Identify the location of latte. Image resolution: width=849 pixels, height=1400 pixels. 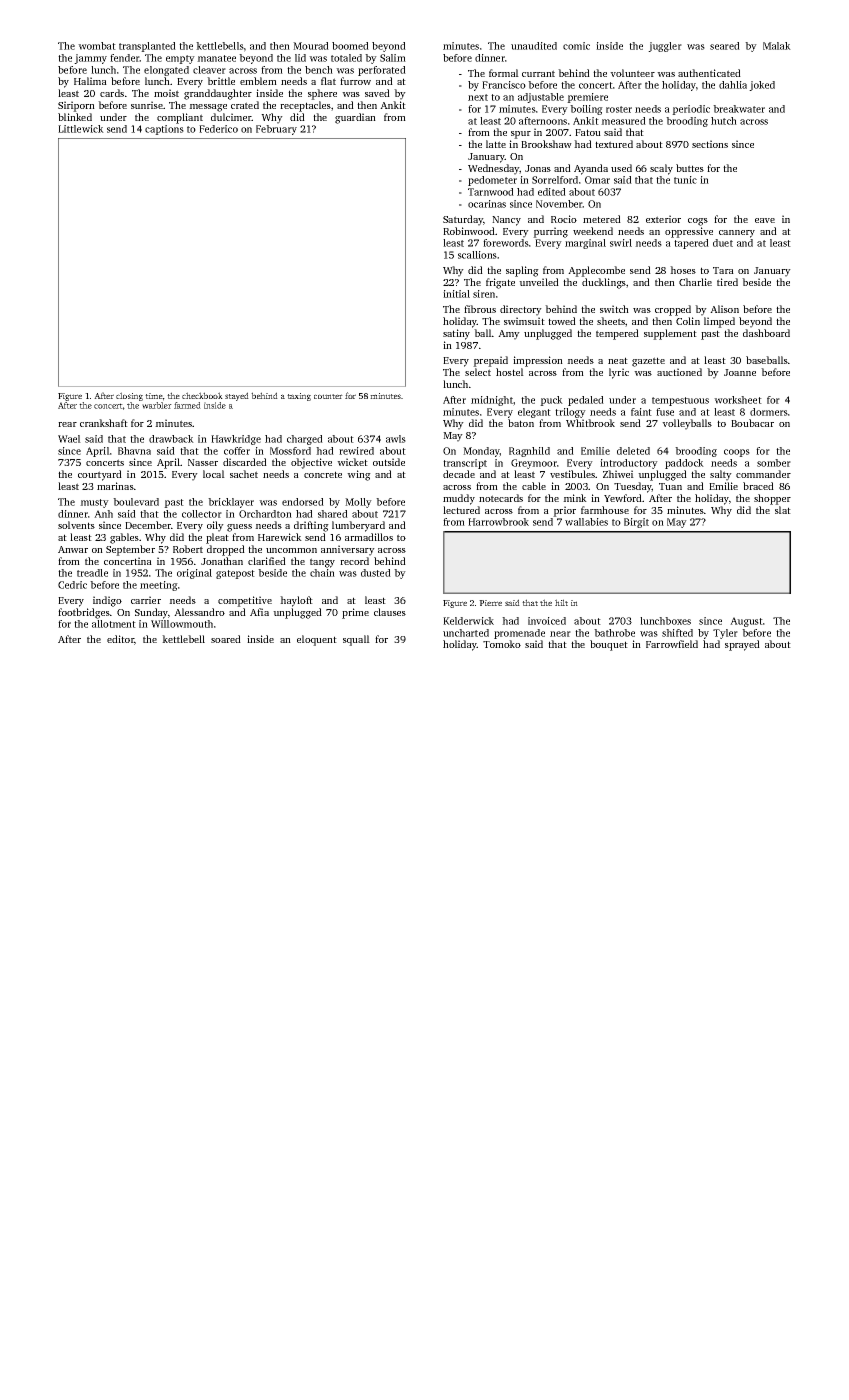
(496, 144).
